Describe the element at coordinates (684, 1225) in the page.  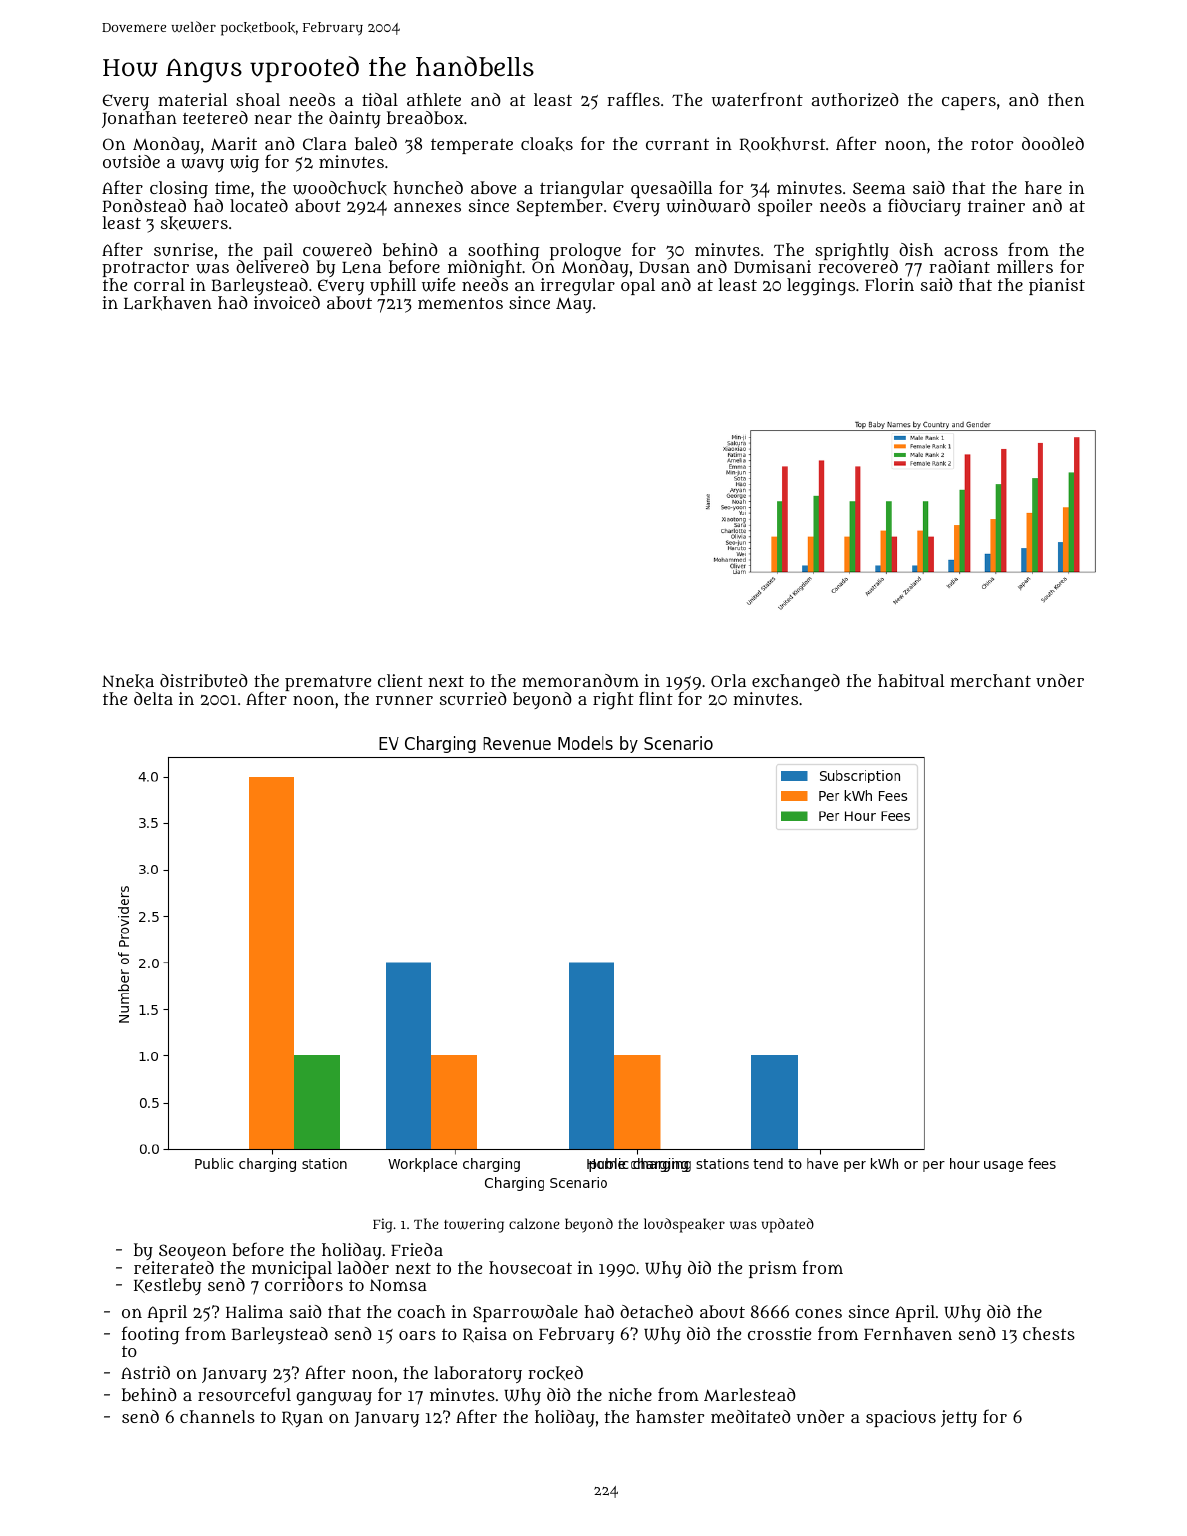
I see `loudspeaker` at that location.
